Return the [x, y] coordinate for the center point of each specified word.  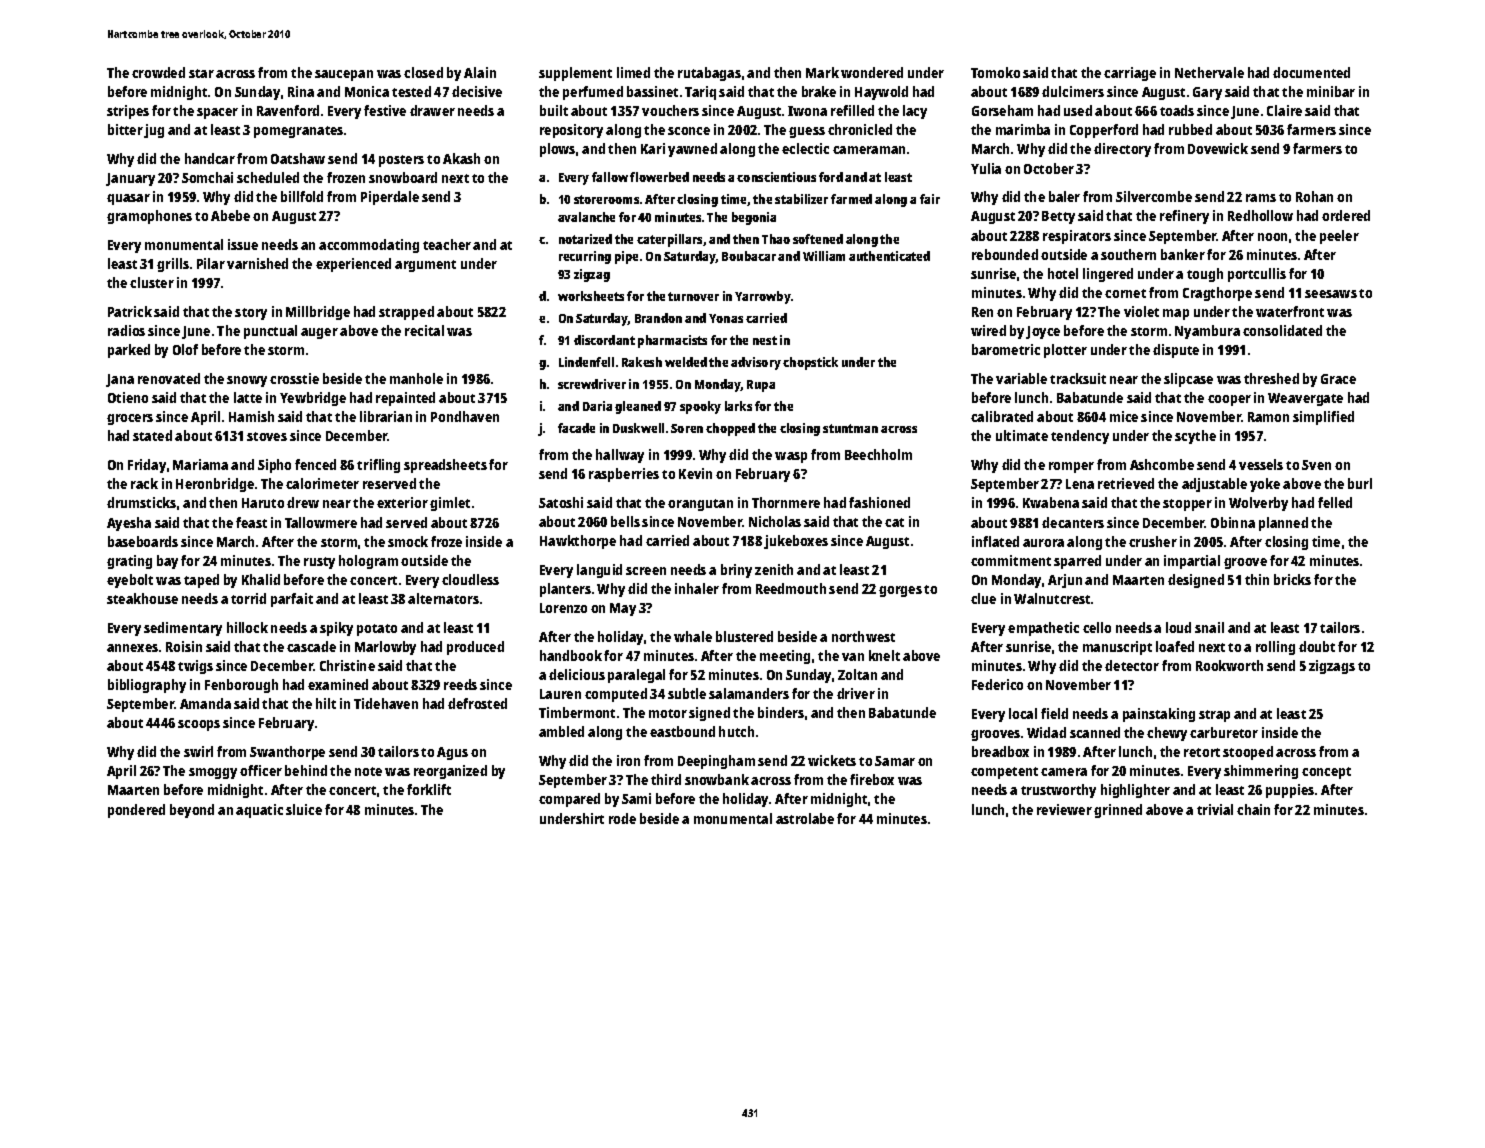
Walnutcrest [1052, 598]
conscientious [776, 177]
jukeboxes [796, 542]
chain [1253, 809]
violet [1141, 311]
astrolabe [805, 818]
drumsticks [141, 502]
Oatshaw [298, 158]
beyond [192, 811]
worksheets [591, 296]
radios [126, 330]
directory [1122, 150]
